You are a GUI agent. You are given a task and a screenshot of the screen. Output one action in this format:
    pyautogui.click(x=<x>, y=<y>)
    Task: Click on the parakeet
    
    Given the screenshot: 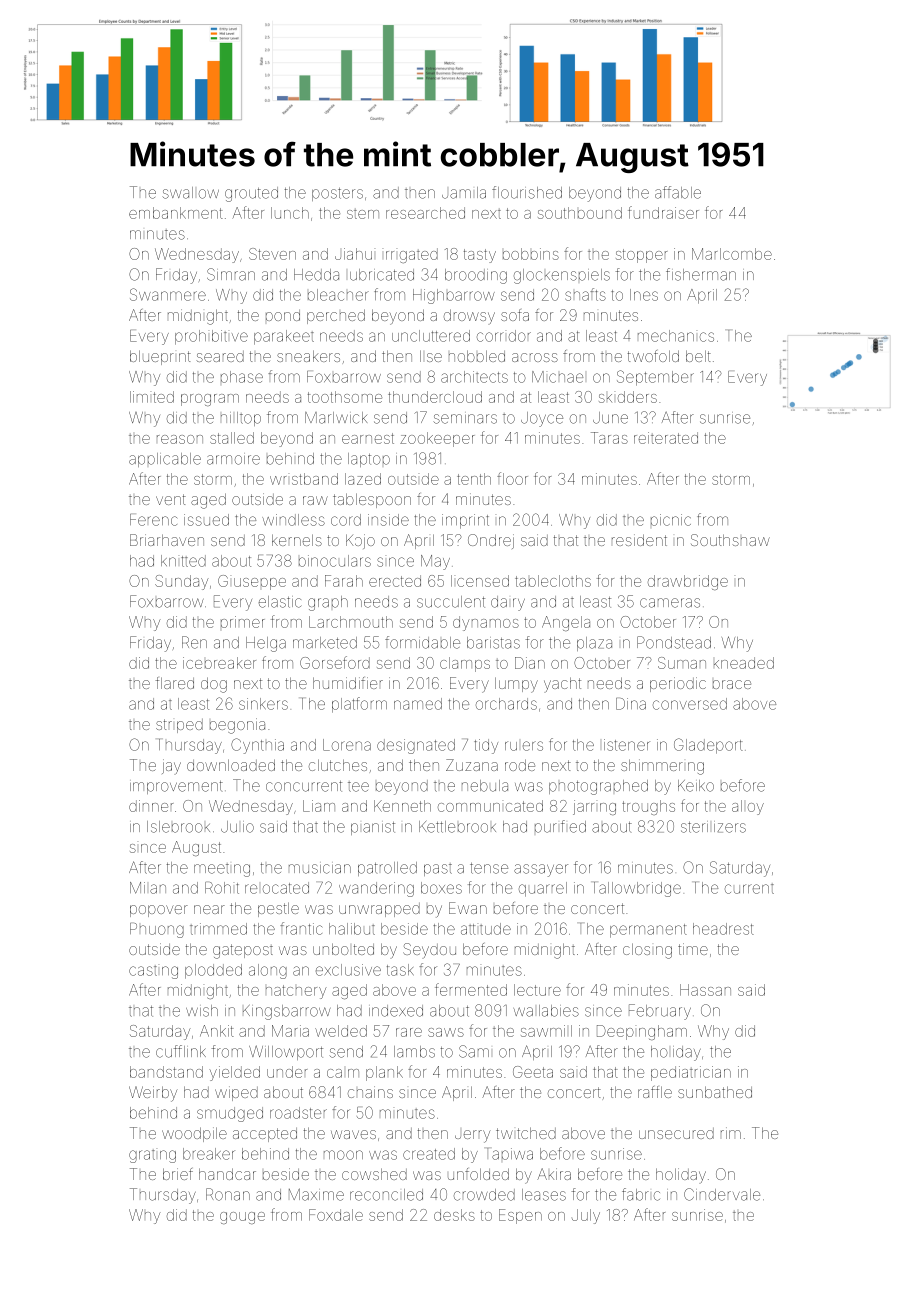 What is the action you would take?
    pyautogui.click(x=284, y=337)
